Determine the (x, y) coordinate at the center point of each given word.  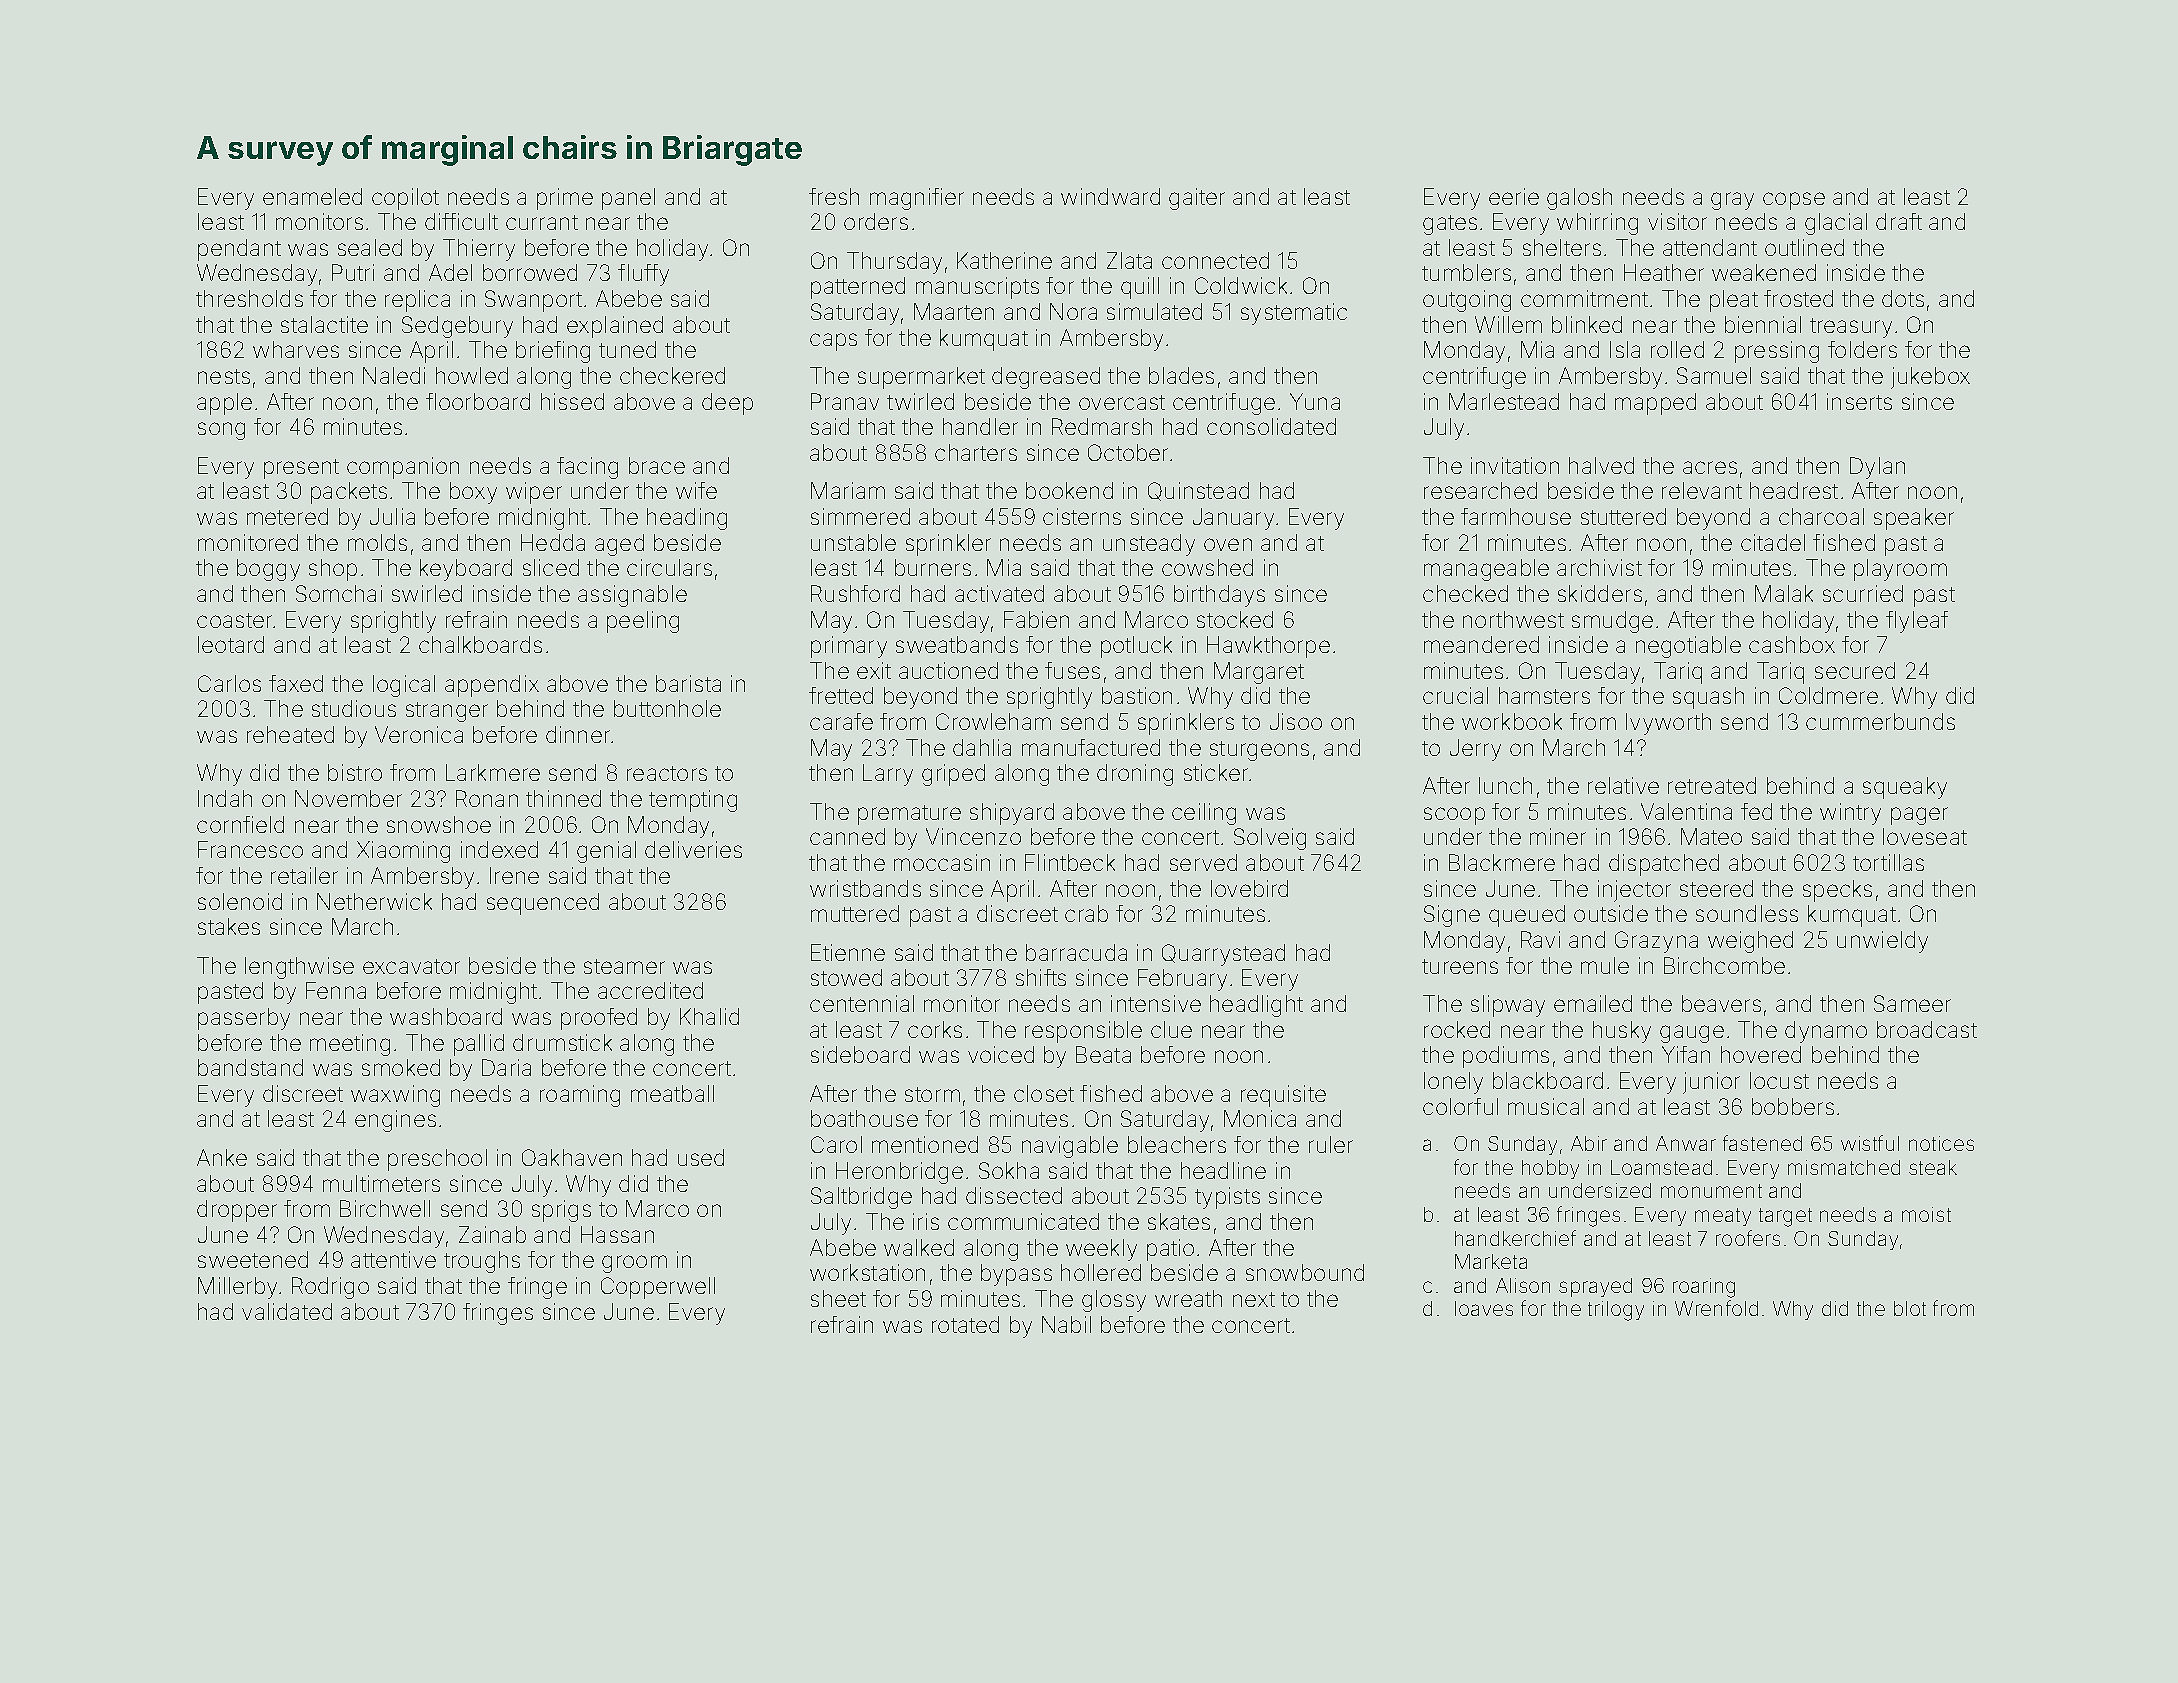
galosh (1579, 199)
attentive (393, 1259)
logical (404, 686)
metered (287, 516)
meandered (1481, 644)
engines (395, 1121)
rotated (965, 1324)
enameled (312, 196)
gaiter (1197, 199)
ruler (1331, 1144)
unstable (853, 542)
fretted (841, 695)
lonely (1453, 1083)
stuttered (1623, 516)
